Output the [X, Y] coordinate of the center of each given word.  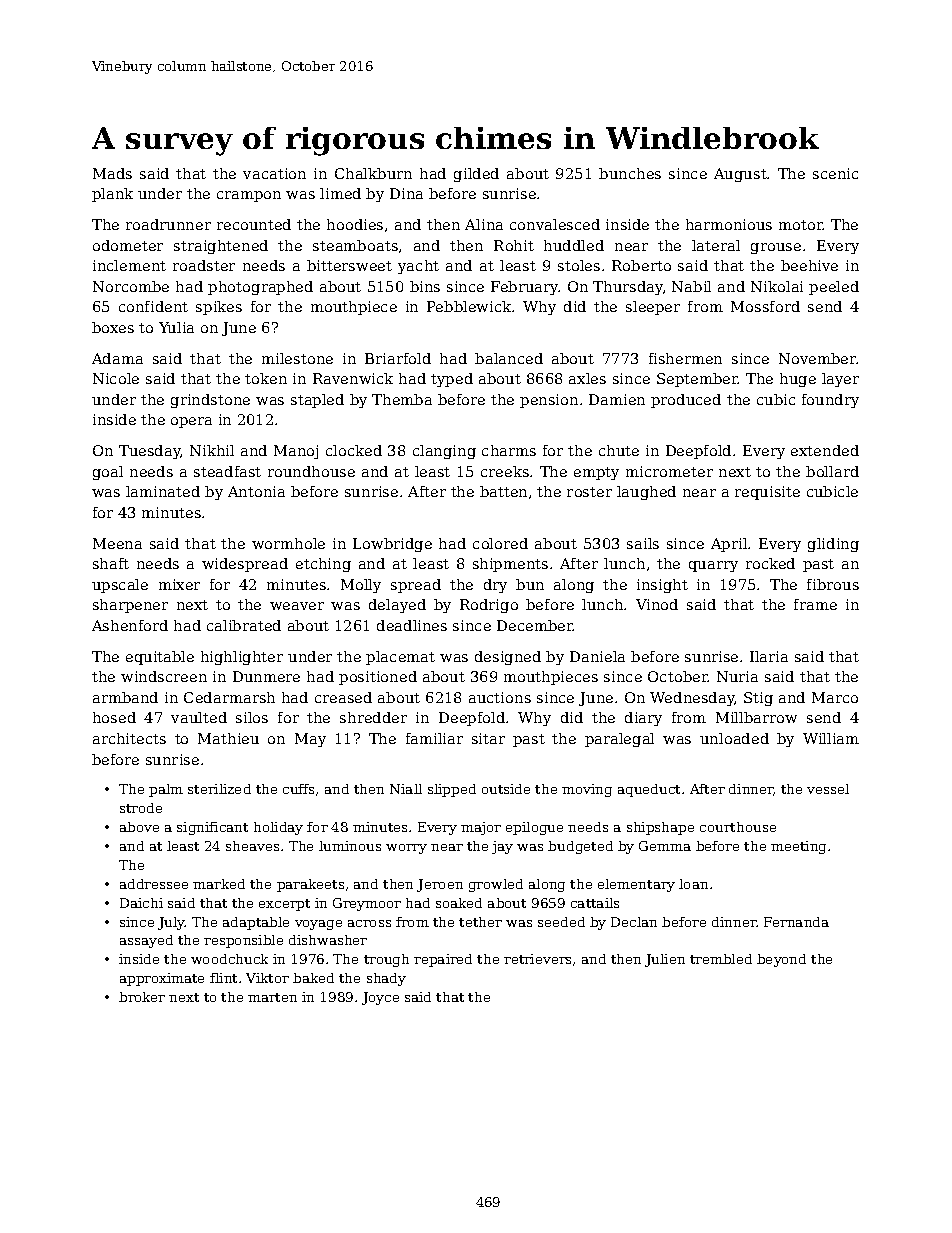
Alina [484, 224]
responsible [243, 941]
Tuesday [150, 452]
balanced [509, 358]
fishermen [685, 358]
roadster [204, 265]
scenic [835, 173]
